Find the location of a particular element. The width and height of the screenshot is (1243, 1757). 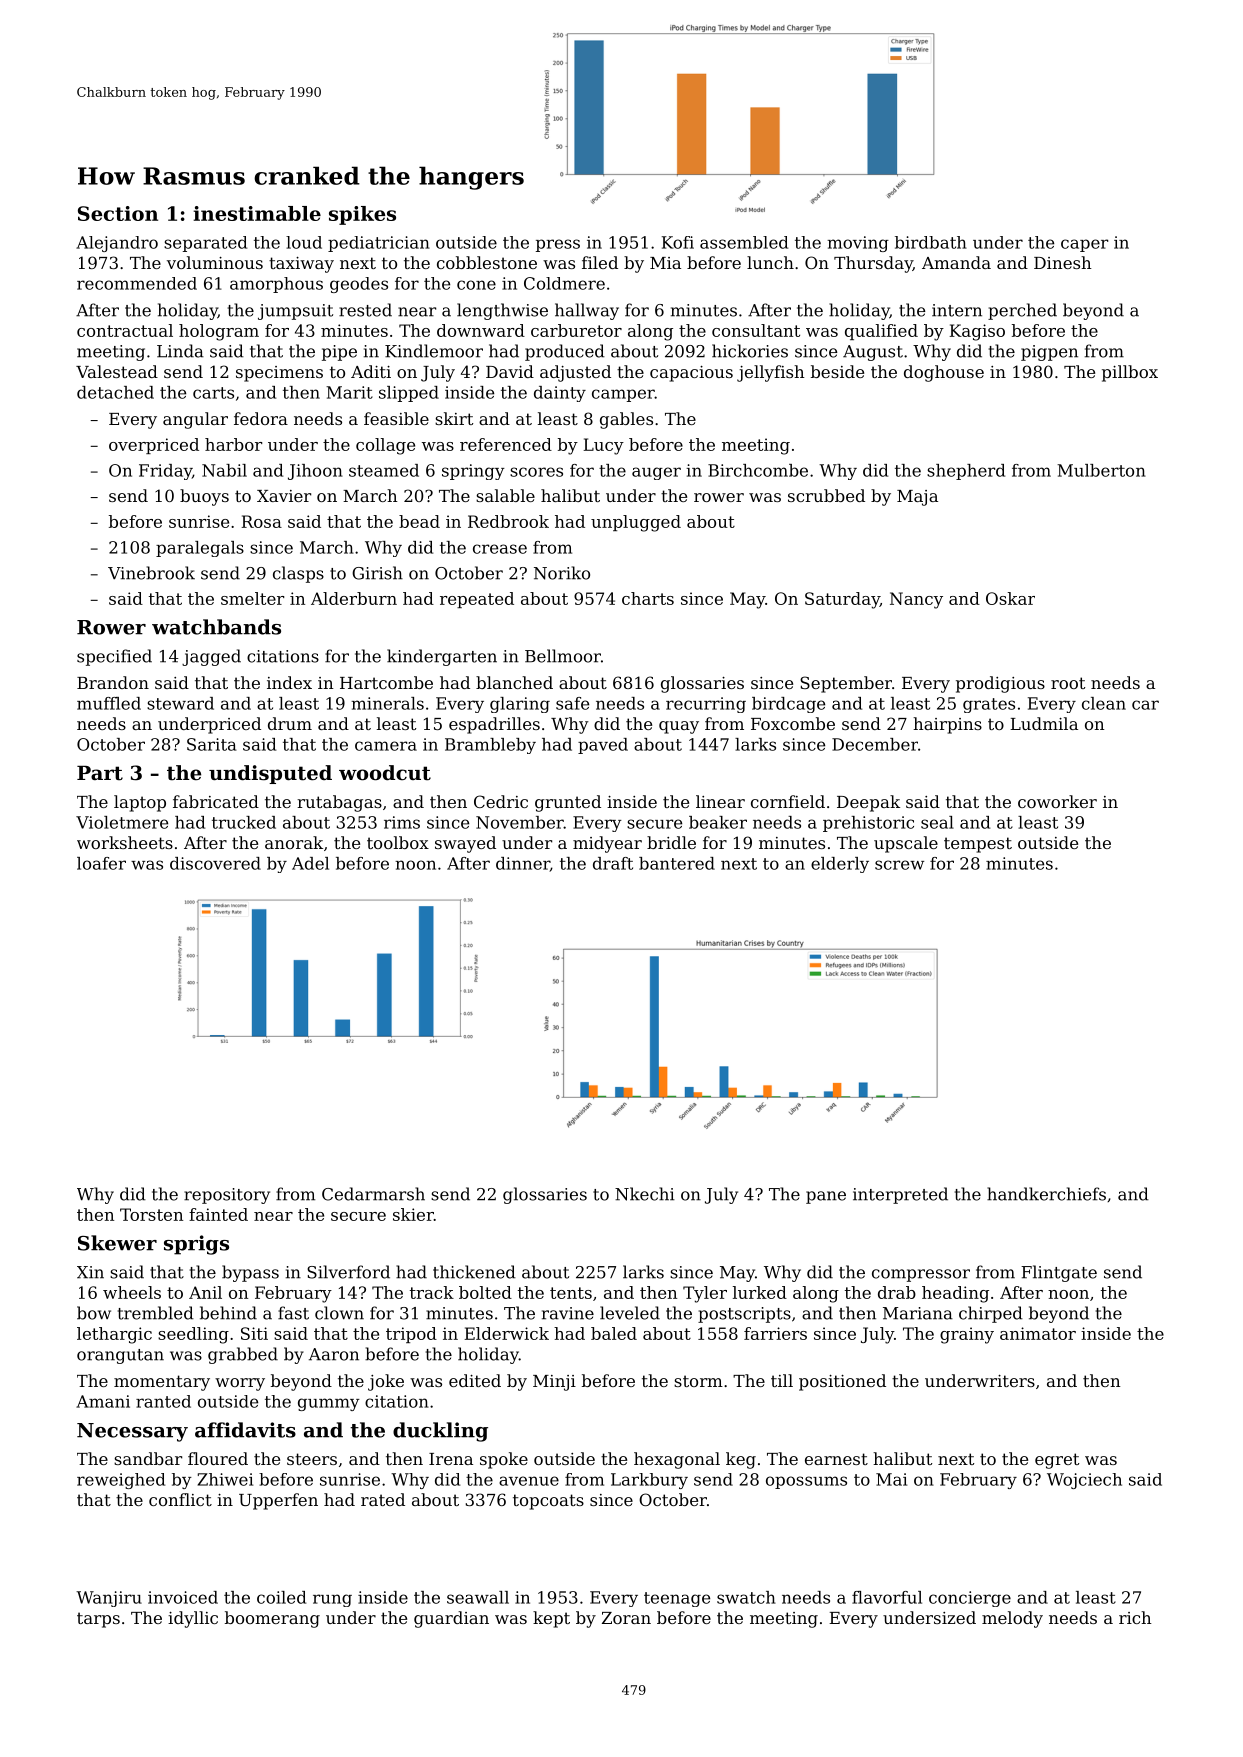

Kofi is located at coordinates (678, 242).
